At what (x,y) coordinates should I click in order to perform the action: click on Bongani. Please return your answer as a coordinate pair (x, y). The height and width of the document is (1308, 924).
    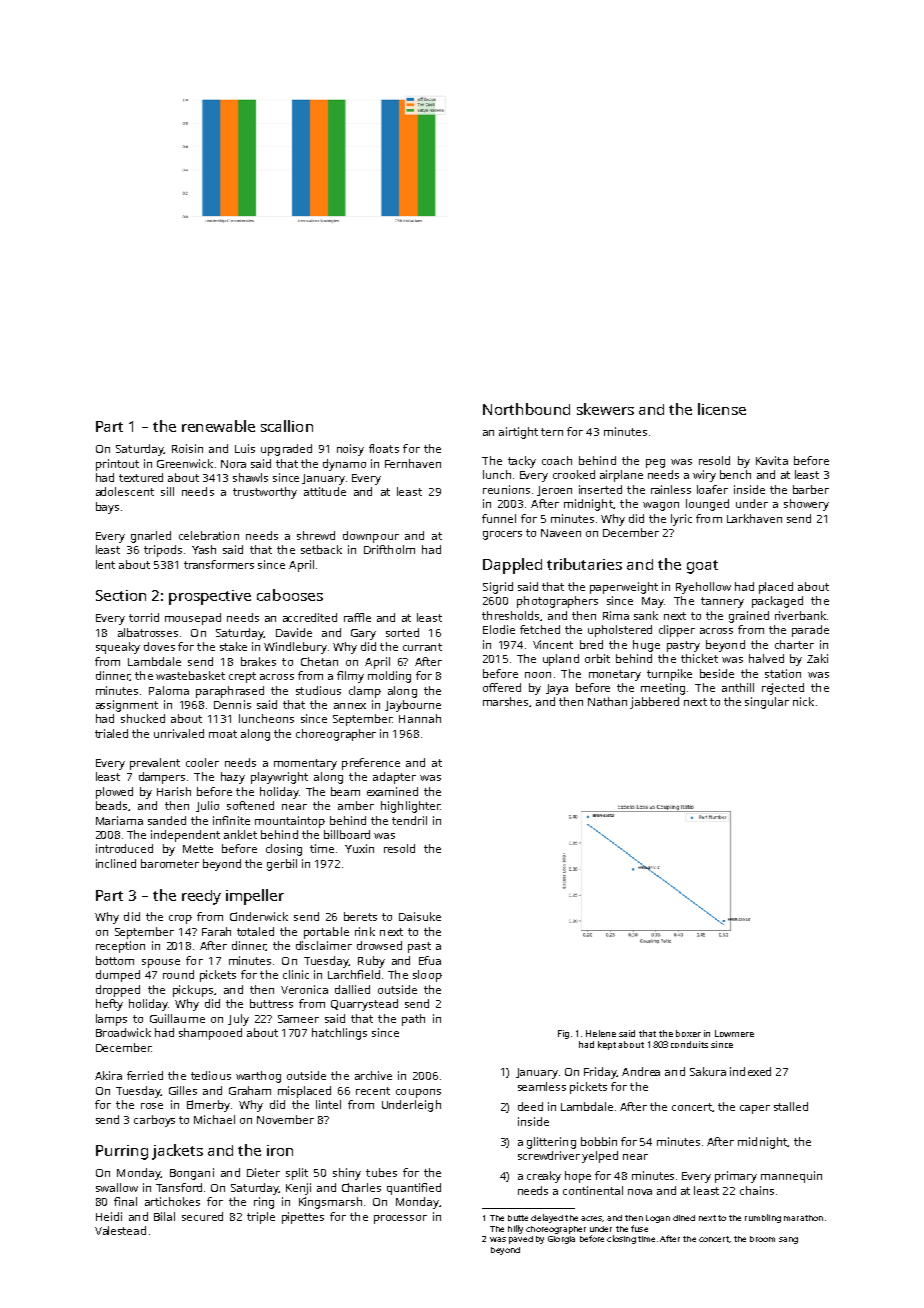
    Looking at the image, I should click on (192, 1174).
